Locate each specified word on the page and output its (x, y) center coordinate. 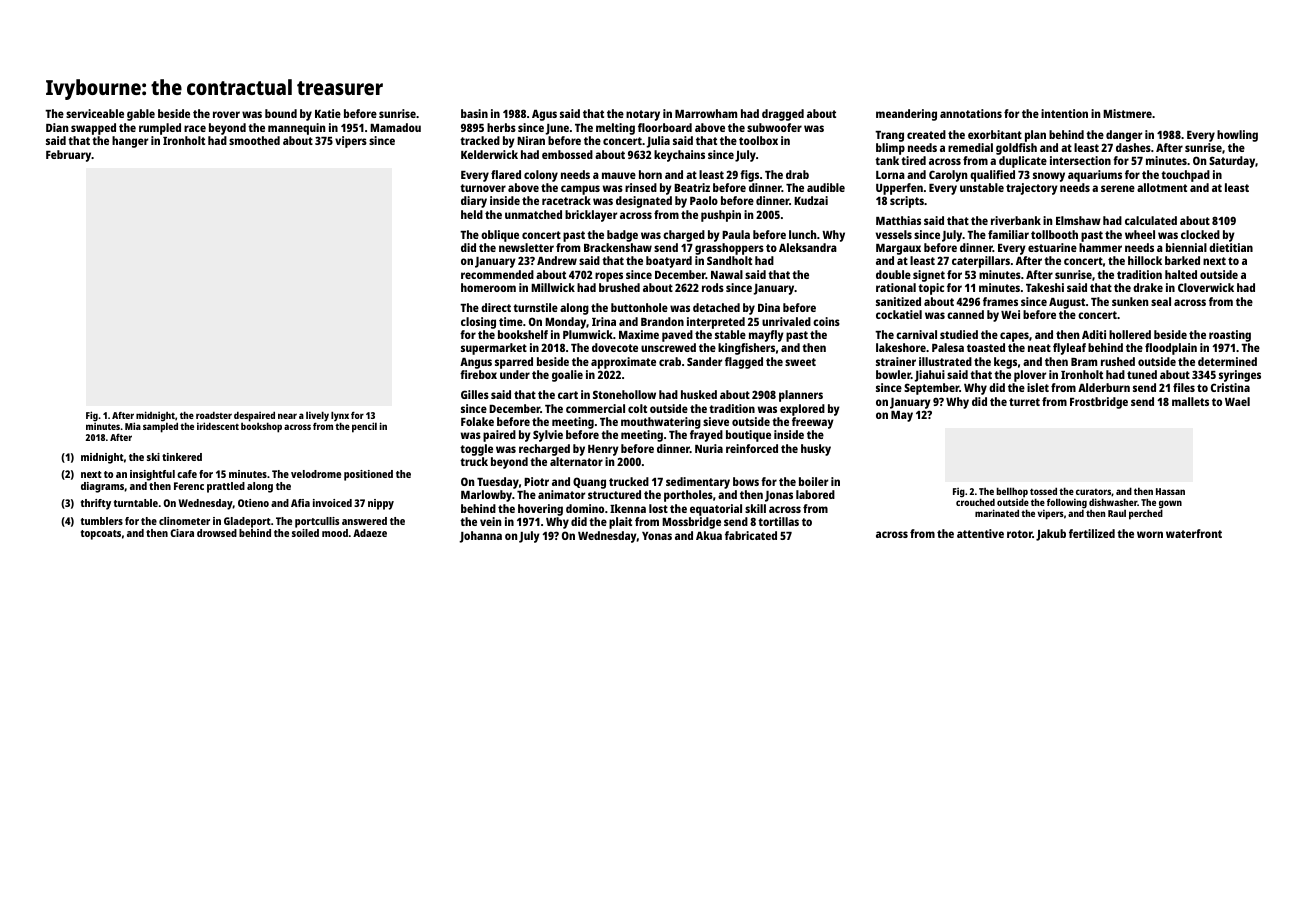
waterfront (1194, 533)
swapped (93, 129)
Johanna (480, 537)
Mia (133, 426)
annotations (971, 113)
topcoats (101, 535)
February (69, 156)
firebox (478, 374)
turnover (483, 188)
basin (474, 113)
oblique (500, 236)
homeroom (488, 287)
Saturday (1232, 162)
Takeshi (1045, 287)
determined (1227, 361)
